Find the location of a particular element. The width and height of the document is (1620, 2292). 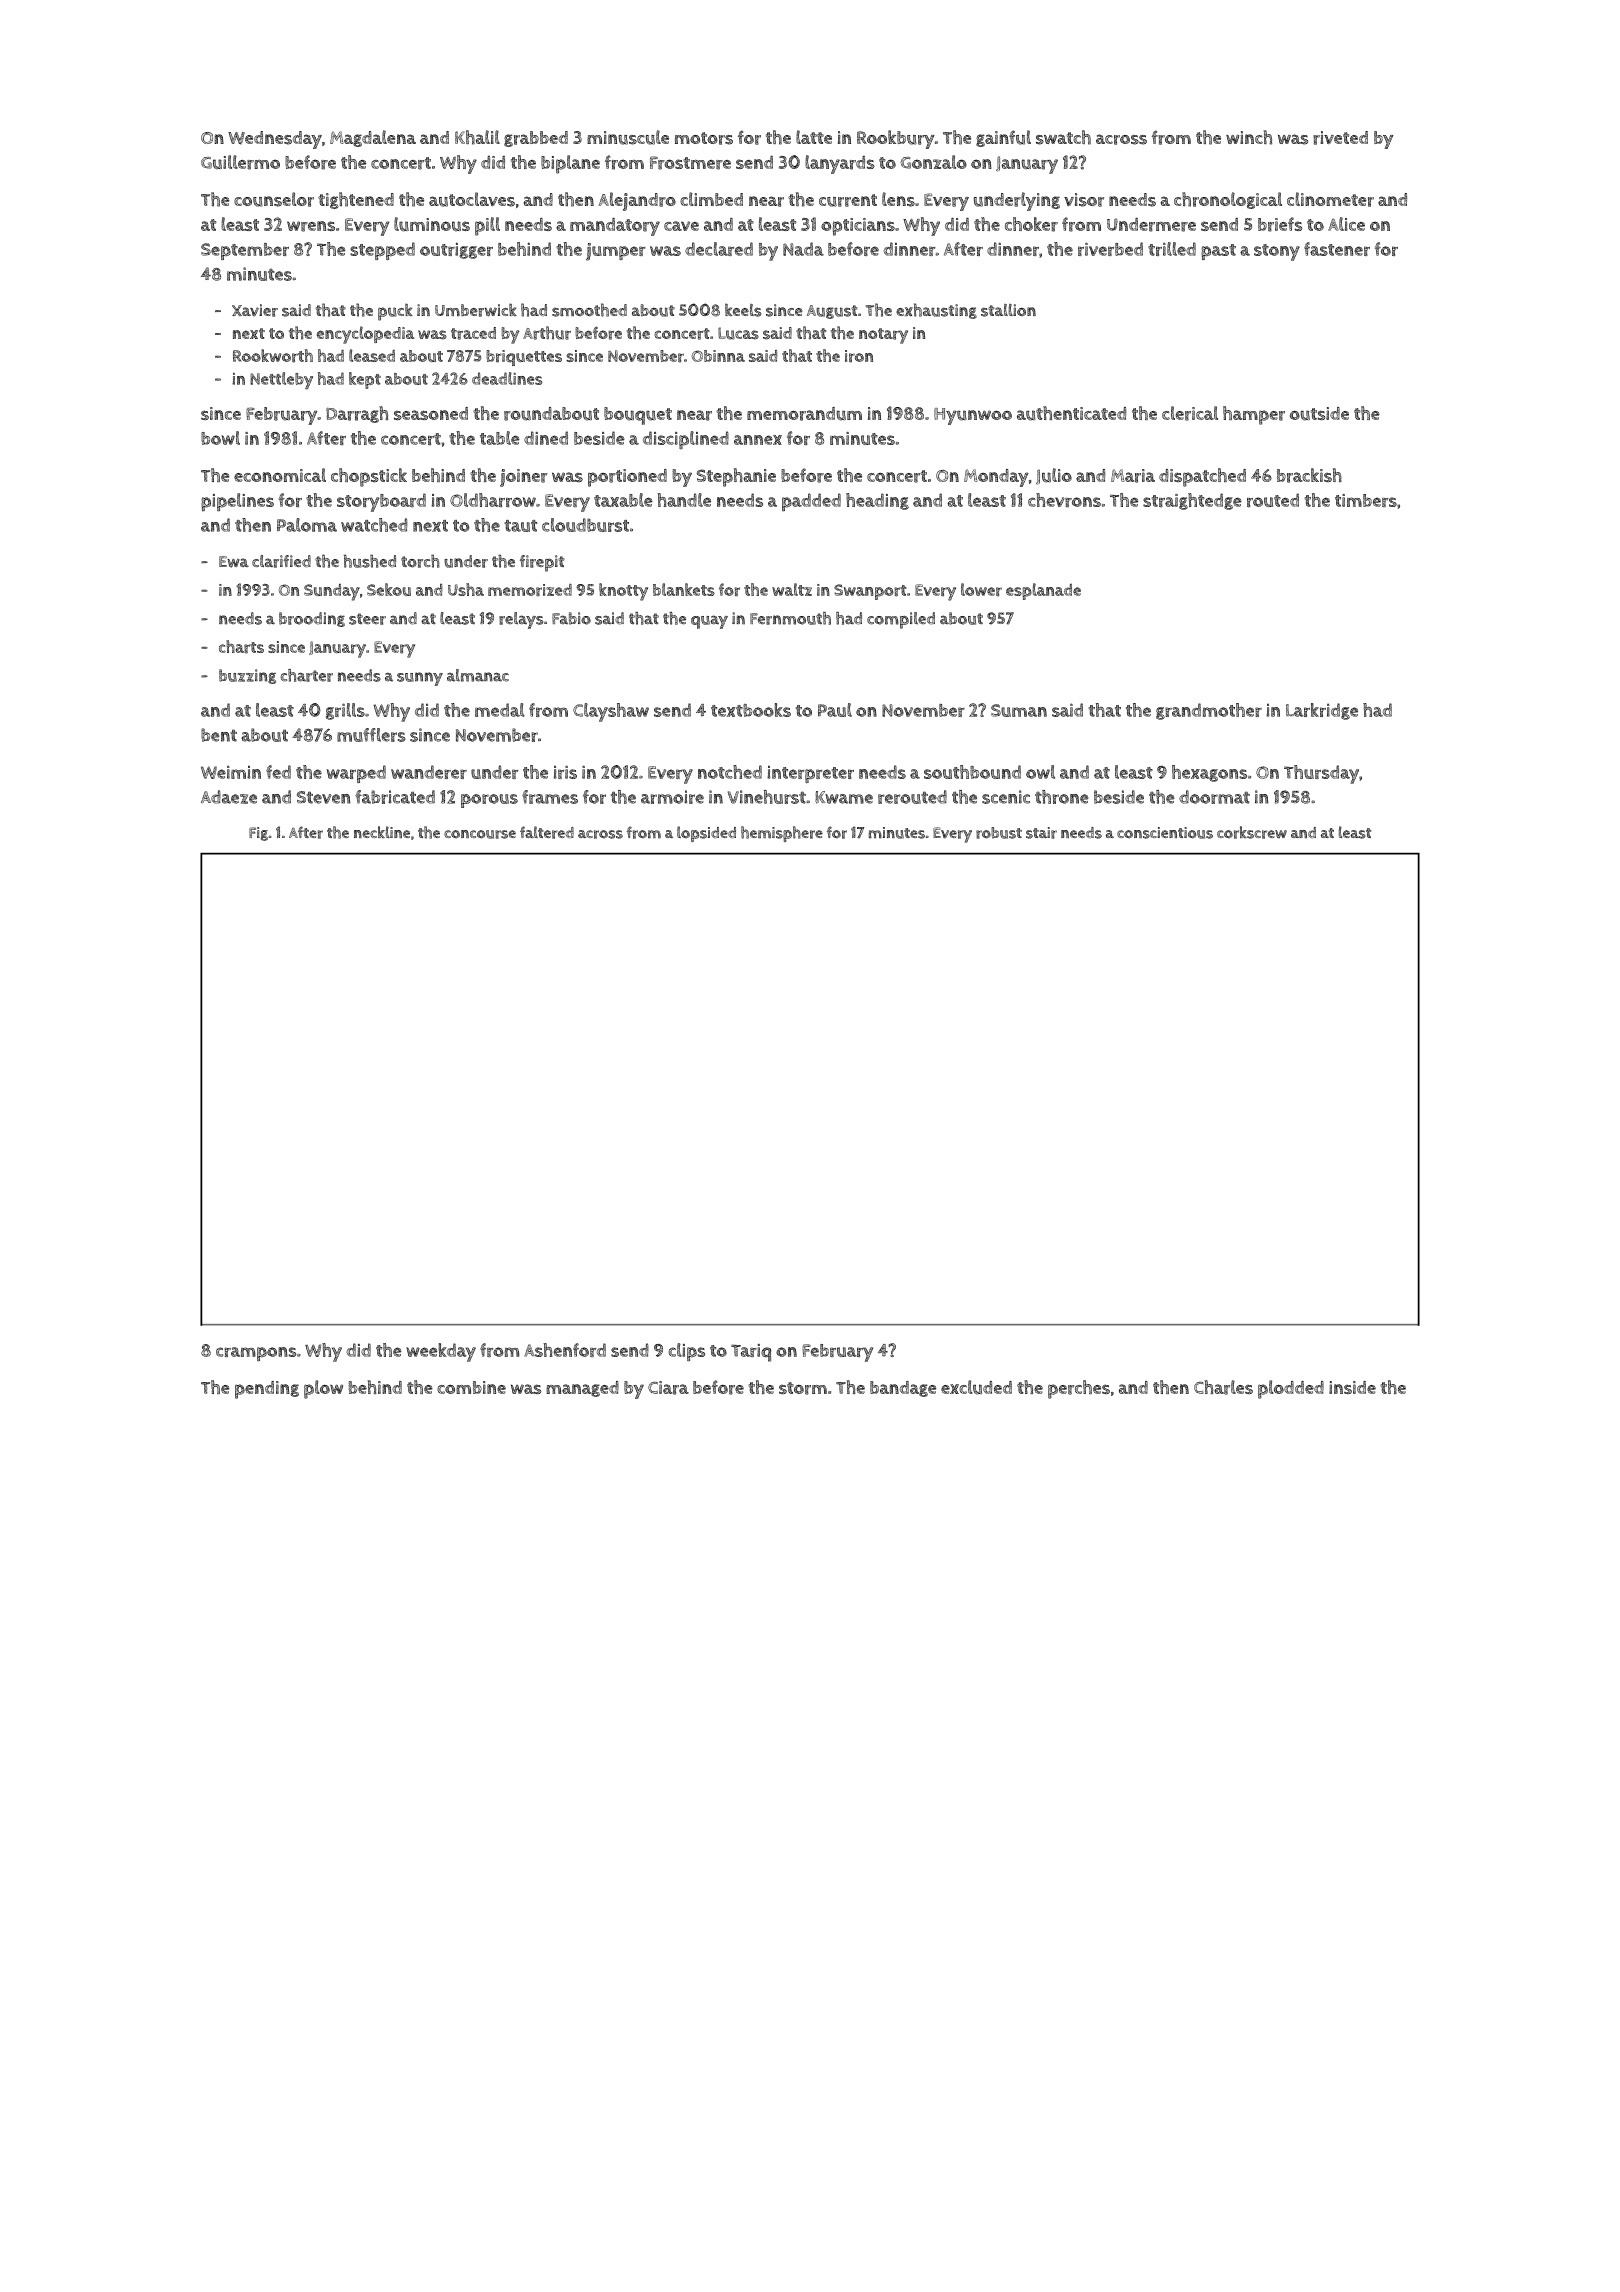

Tariq is located at coordinates (751, 1353).
